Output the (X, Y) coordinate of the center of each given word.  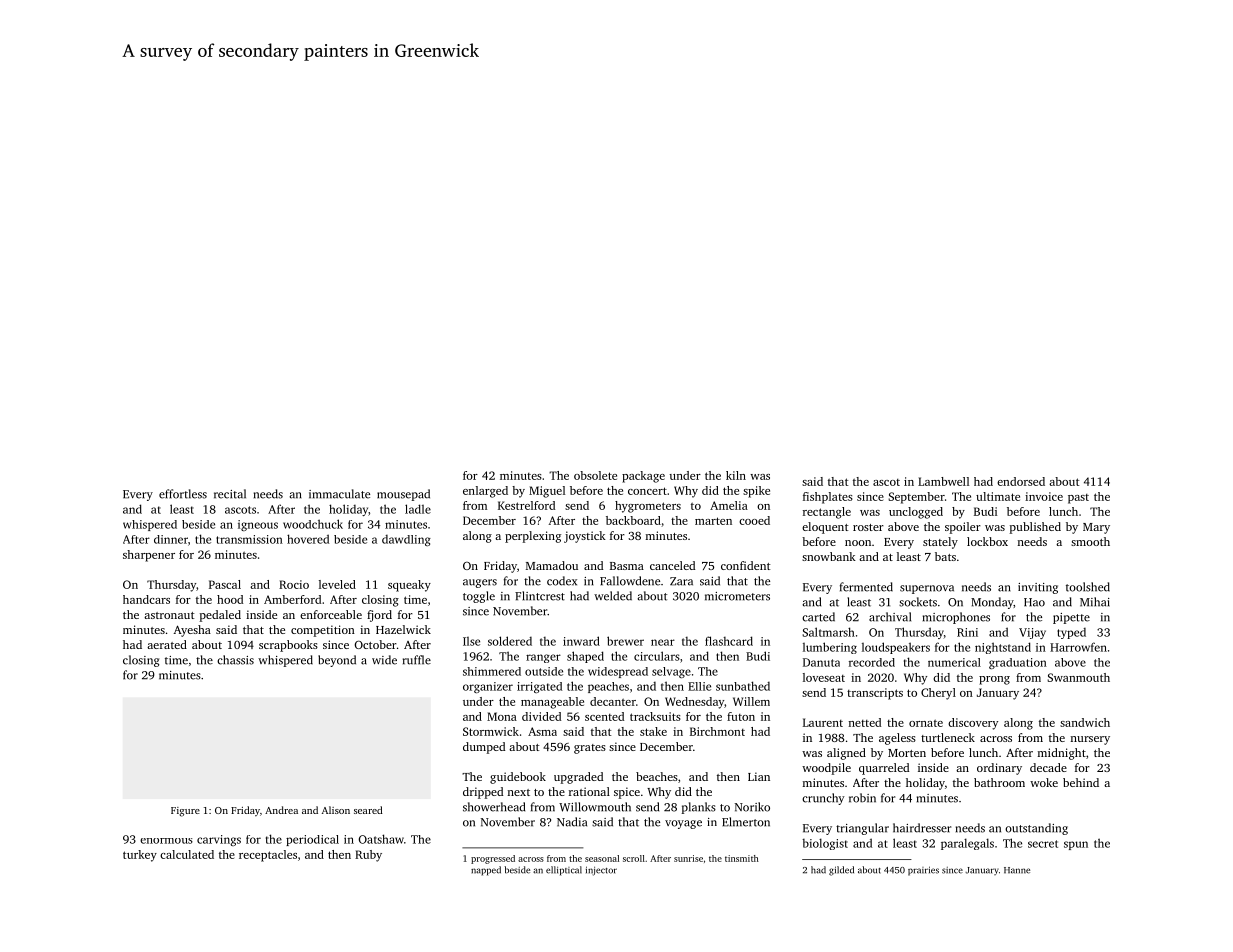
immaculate (339, 494)
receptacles (268, 856)
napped (486, 871)
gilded (841, 871)
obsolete (595, 475)
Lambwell (943, 481)
